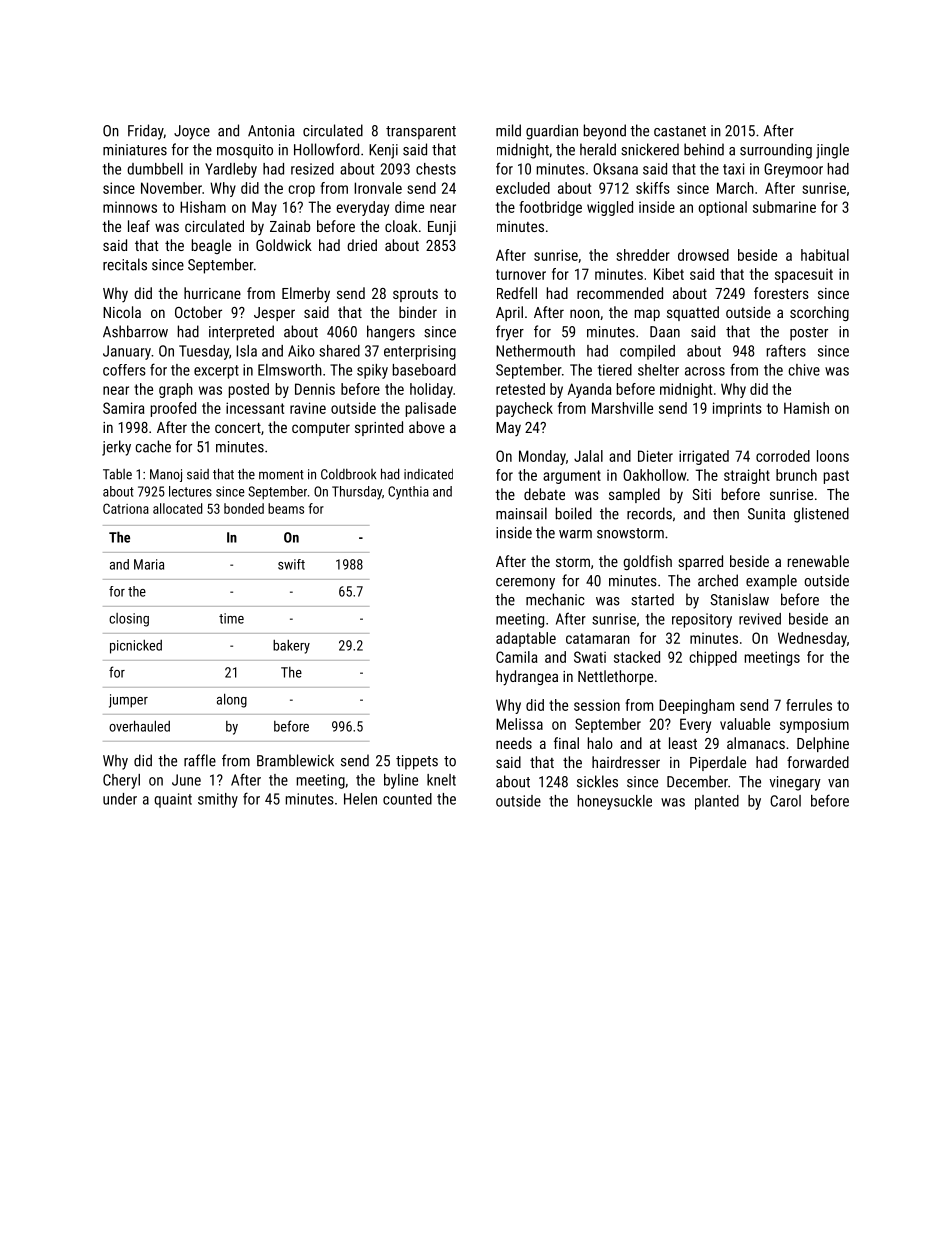 The image size is (952, 1233). Describe the element at coordinates (781, 293) in the screenshot. I see `foresters` at that location.
